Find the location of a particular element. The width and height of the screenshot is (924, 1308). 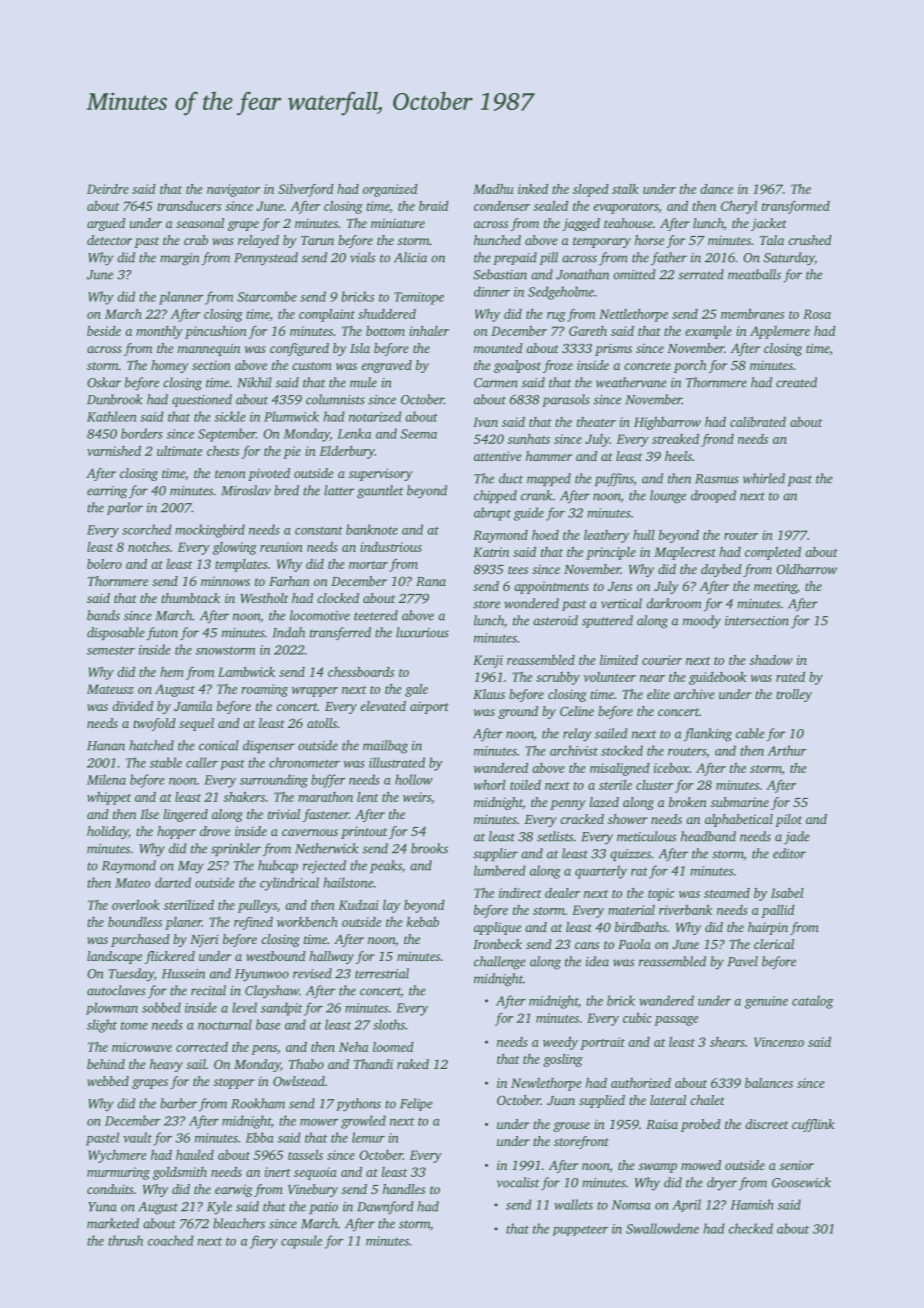

capsule is located at coordinates (301, 1242).
